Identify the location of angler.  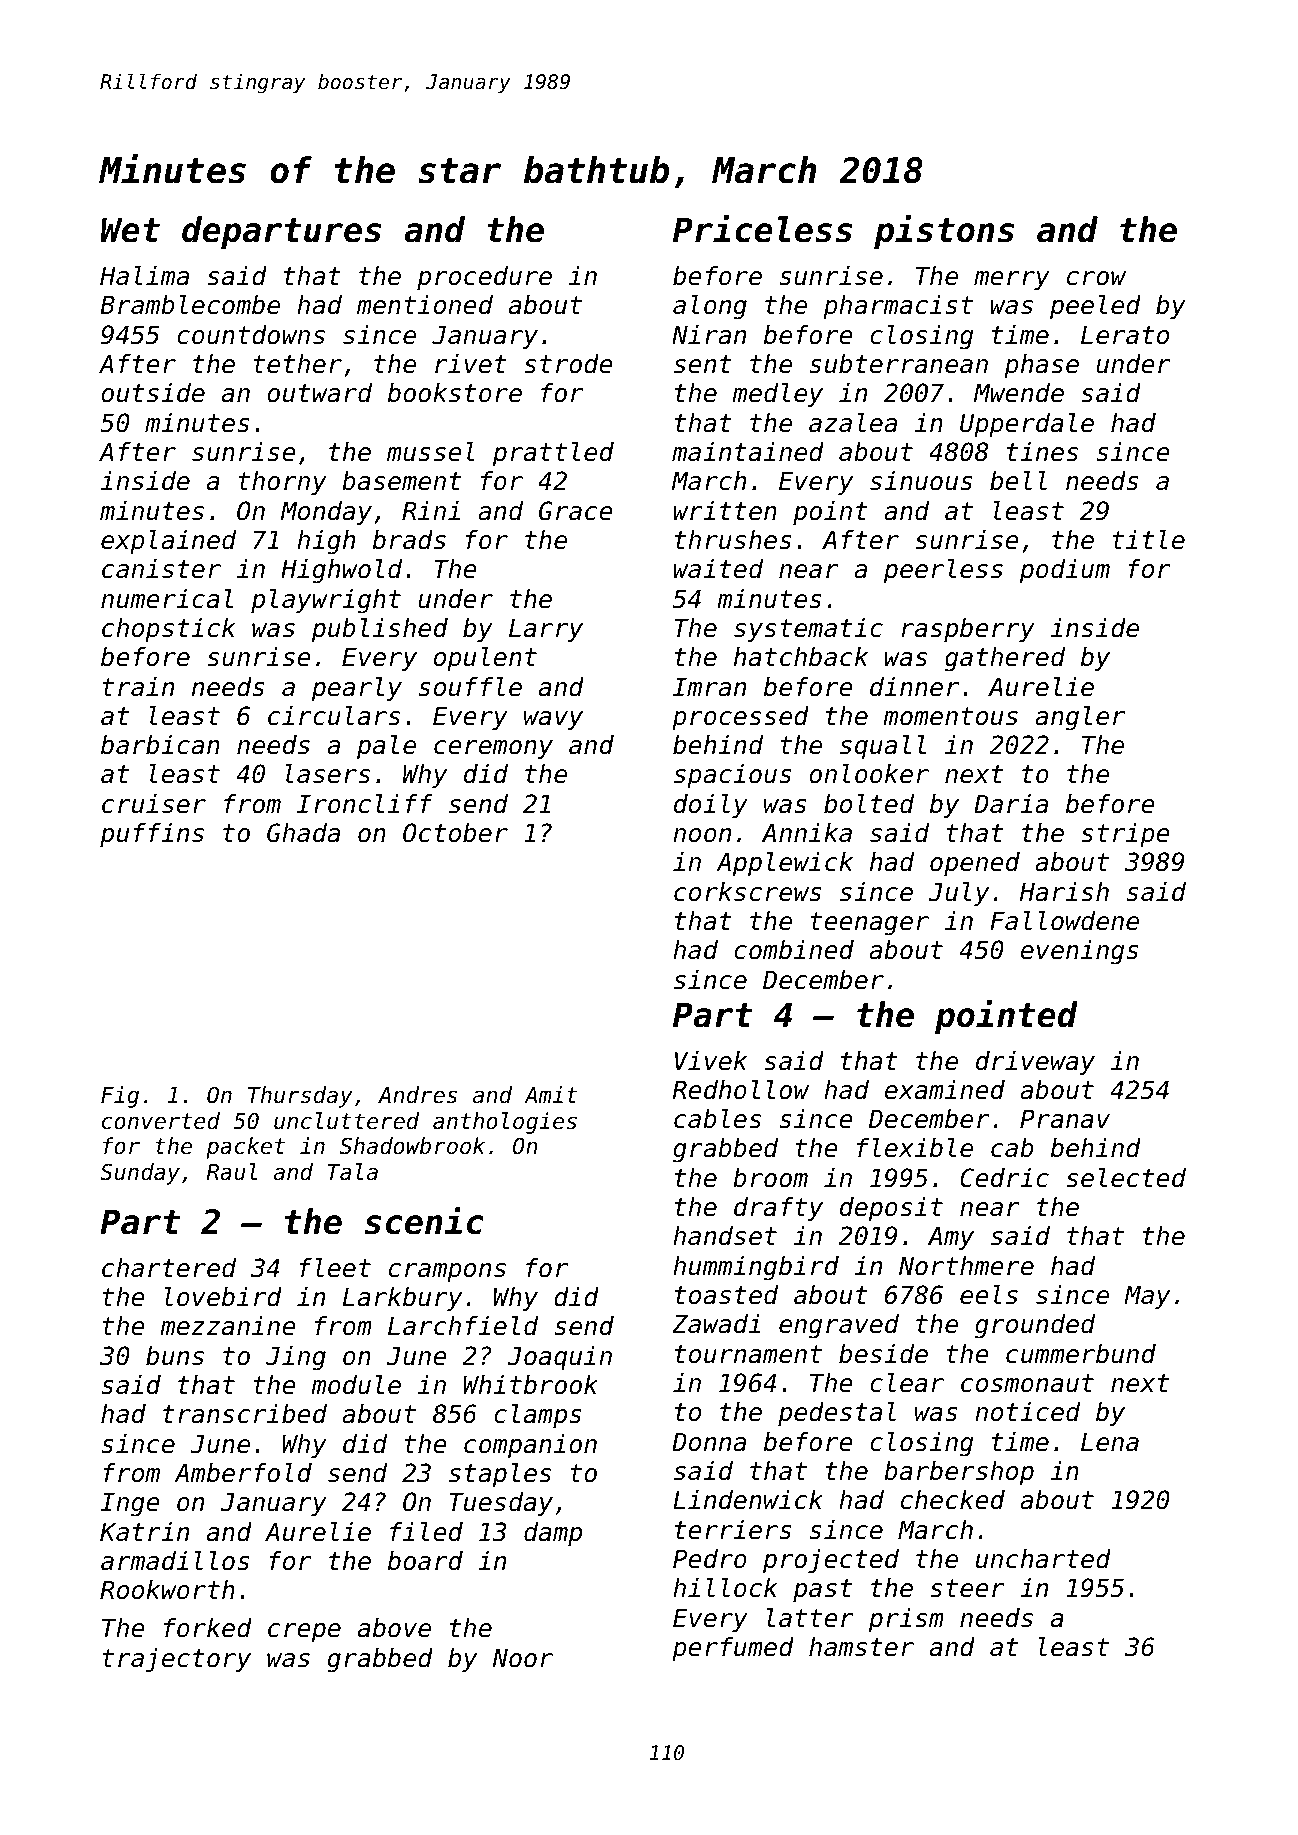
(1080, 718).
